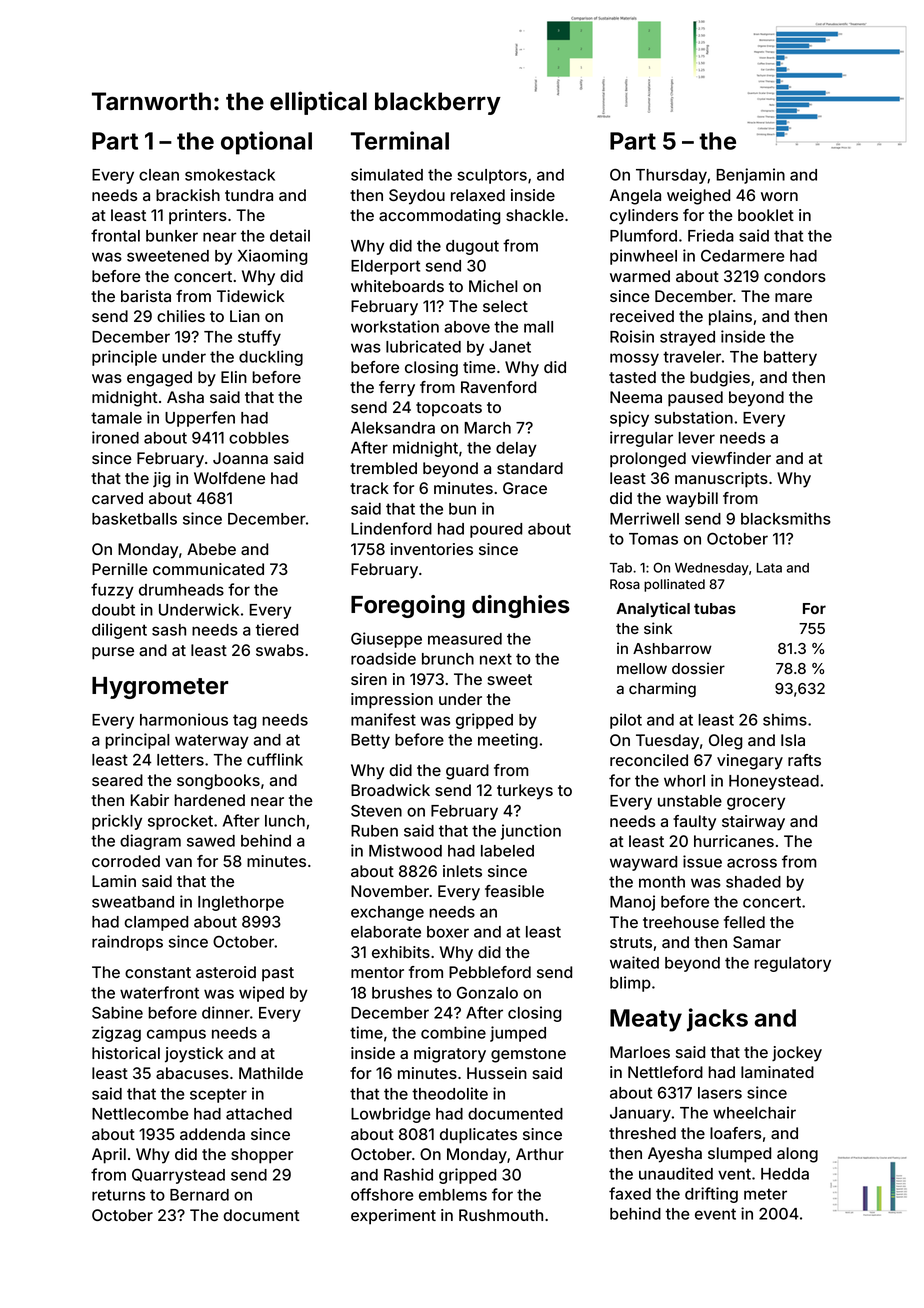 The image size is (924, 1308). Describe the element at coordinates (423, 346) in the document. I see `lubricated` at that location.
